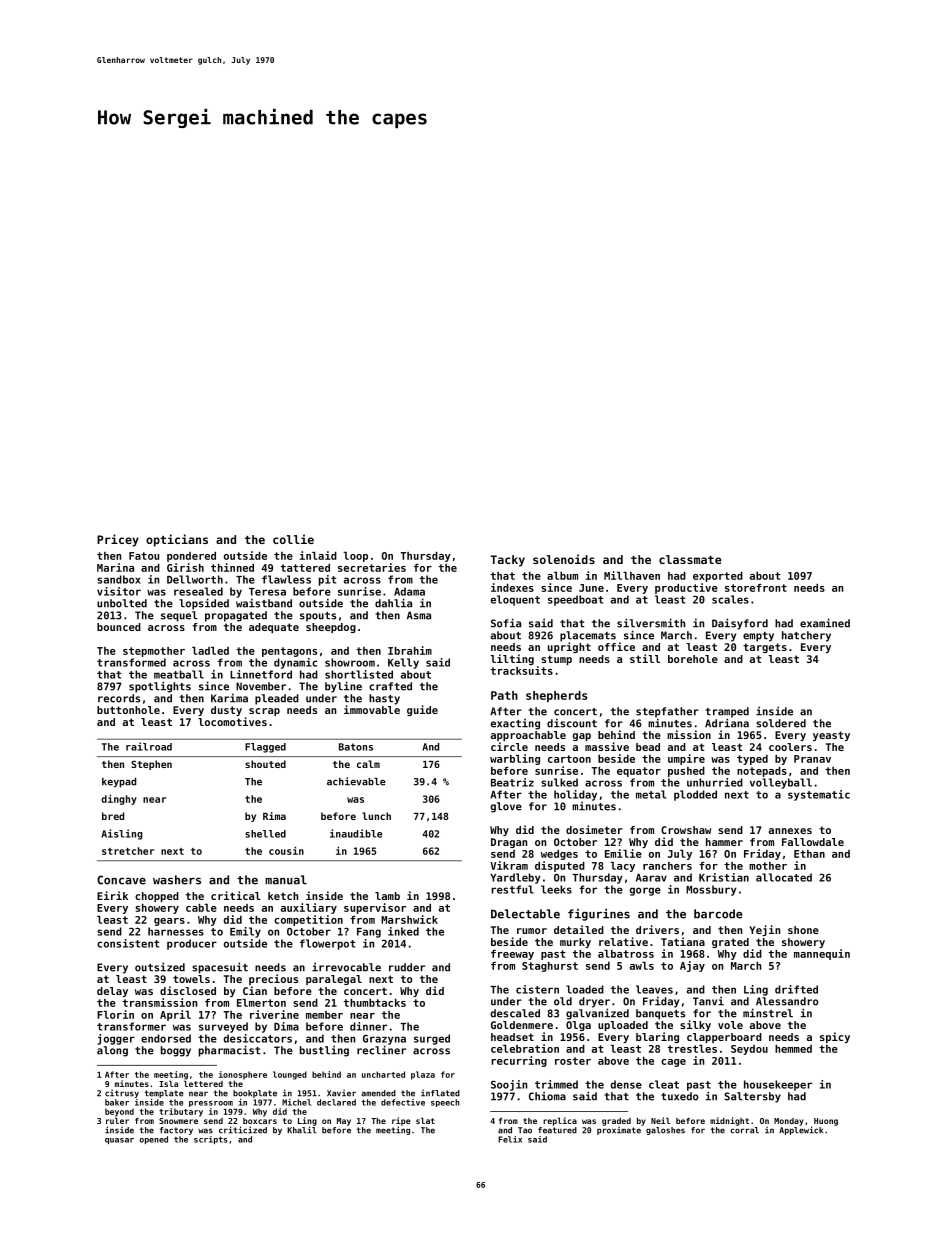 This screenshot has height=1233, width=952. I want to click on dryer, so click(594, 1002).
